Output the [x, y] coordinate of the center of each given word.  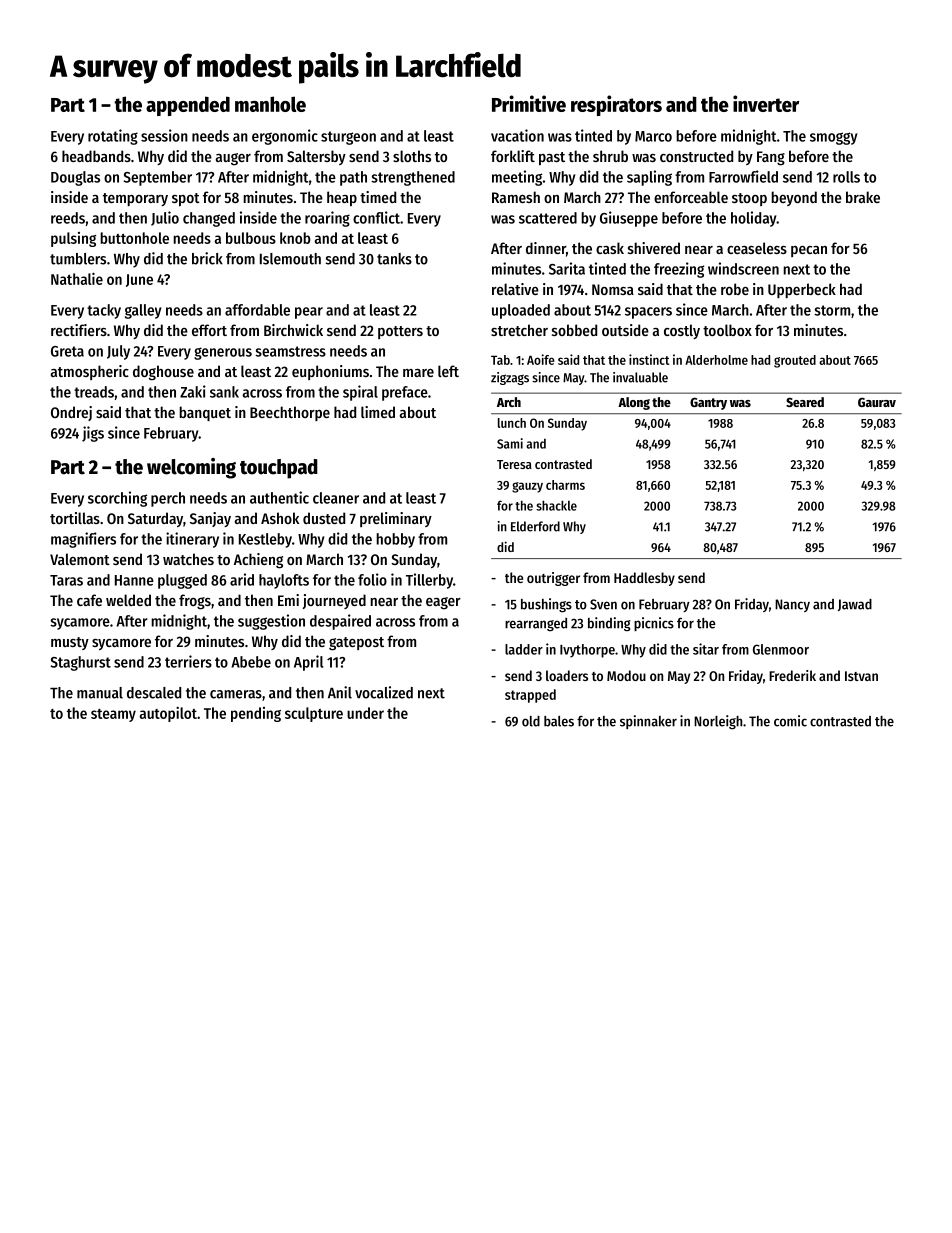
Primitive [529, 103]
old [531, 721]
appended [188, 106]
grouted [795, 361]
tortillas [75, 518]
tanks [394, 259]
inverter [766, 103]
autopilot [168, 714]
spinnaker [648, 722]
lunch [512, 423]
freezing [679, 270]
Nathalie [77, 278]
